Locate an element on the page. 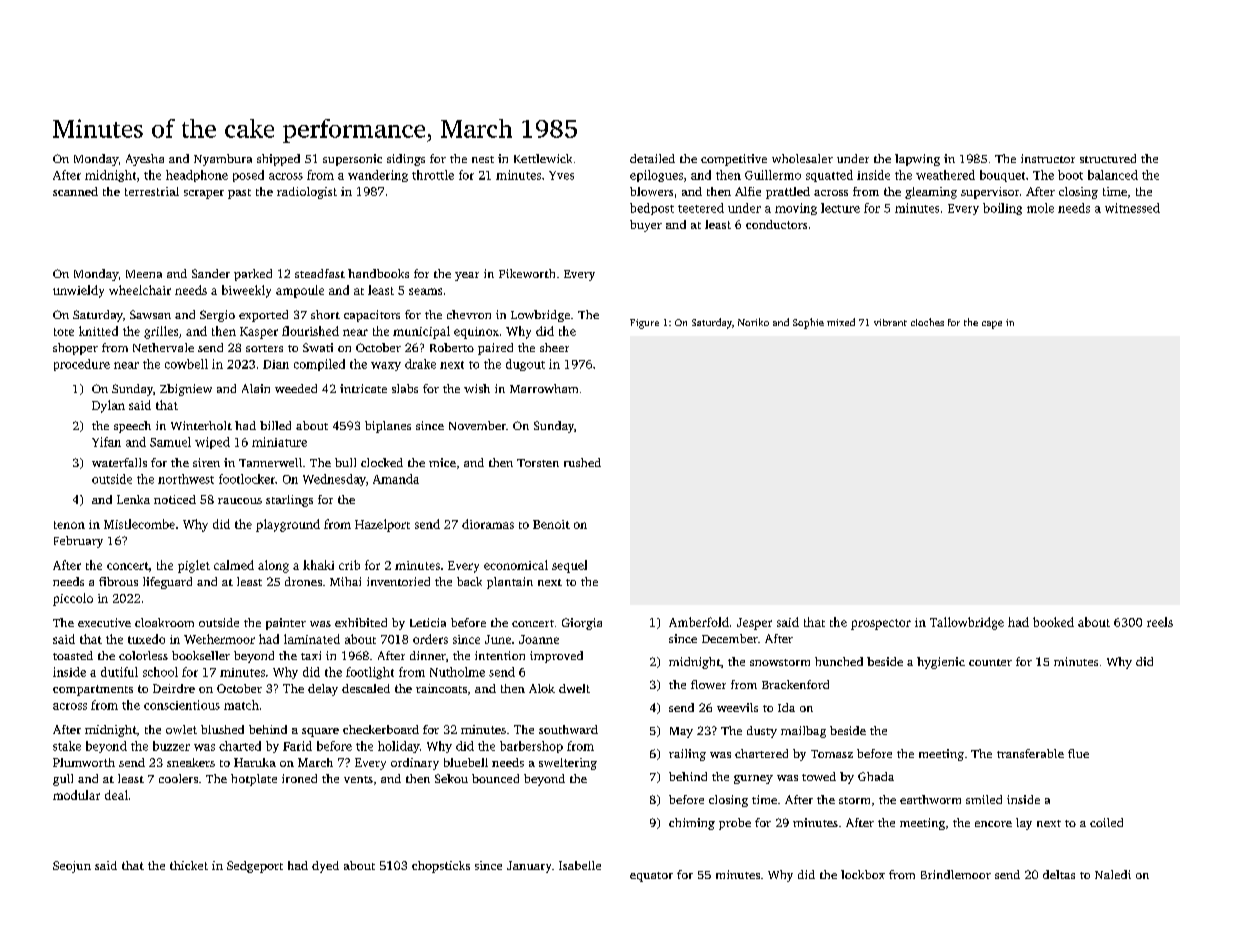 This document has width=1233, height=952. lapwing is located at coordinates (917, 160).
